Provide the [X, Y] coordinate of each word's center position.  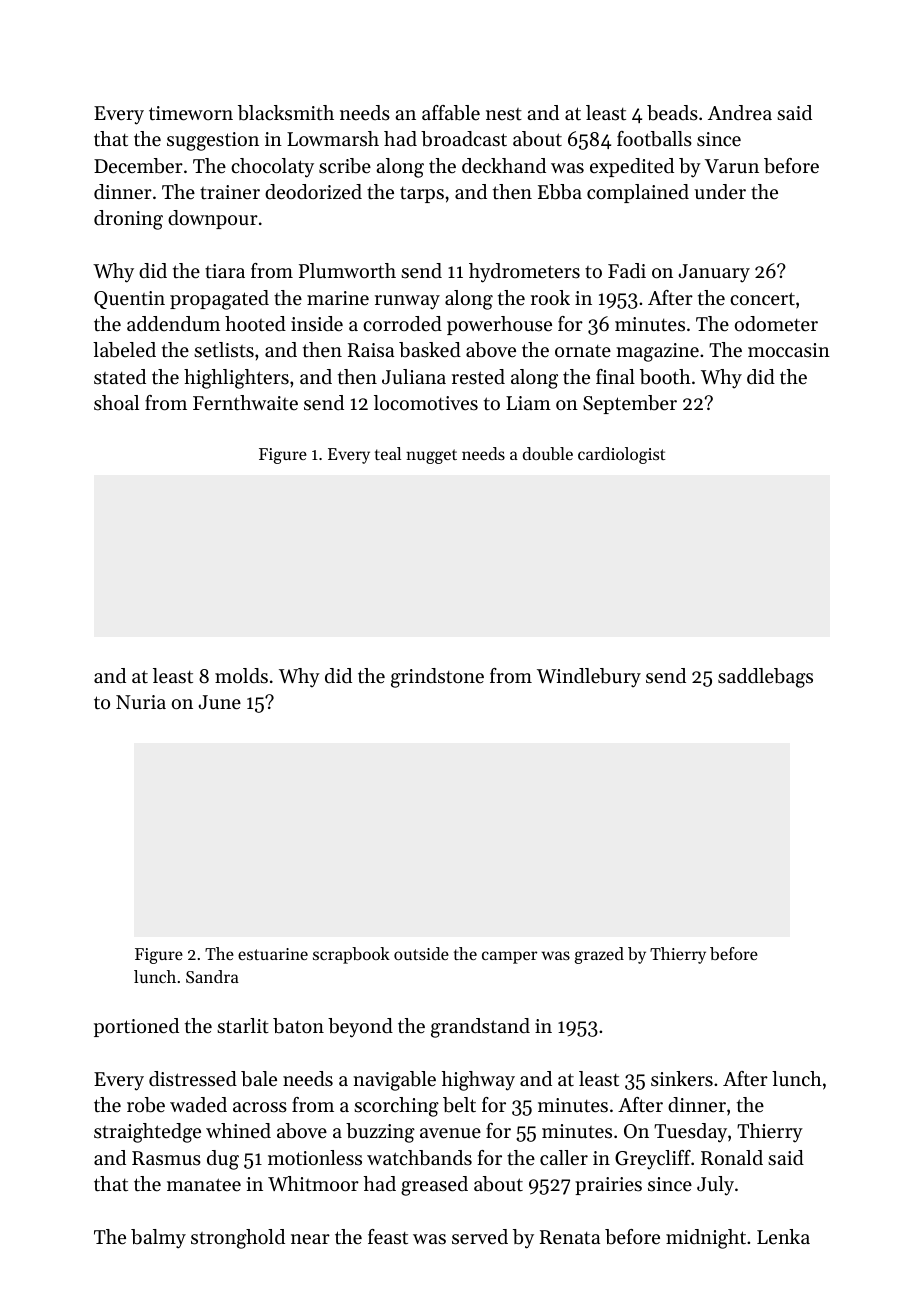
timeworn [191, 113]
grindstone [437, 678]
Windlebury [589, 678]
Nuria [141, 702]
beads [672, 113]
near [310, 1239]
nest [504, 114]
